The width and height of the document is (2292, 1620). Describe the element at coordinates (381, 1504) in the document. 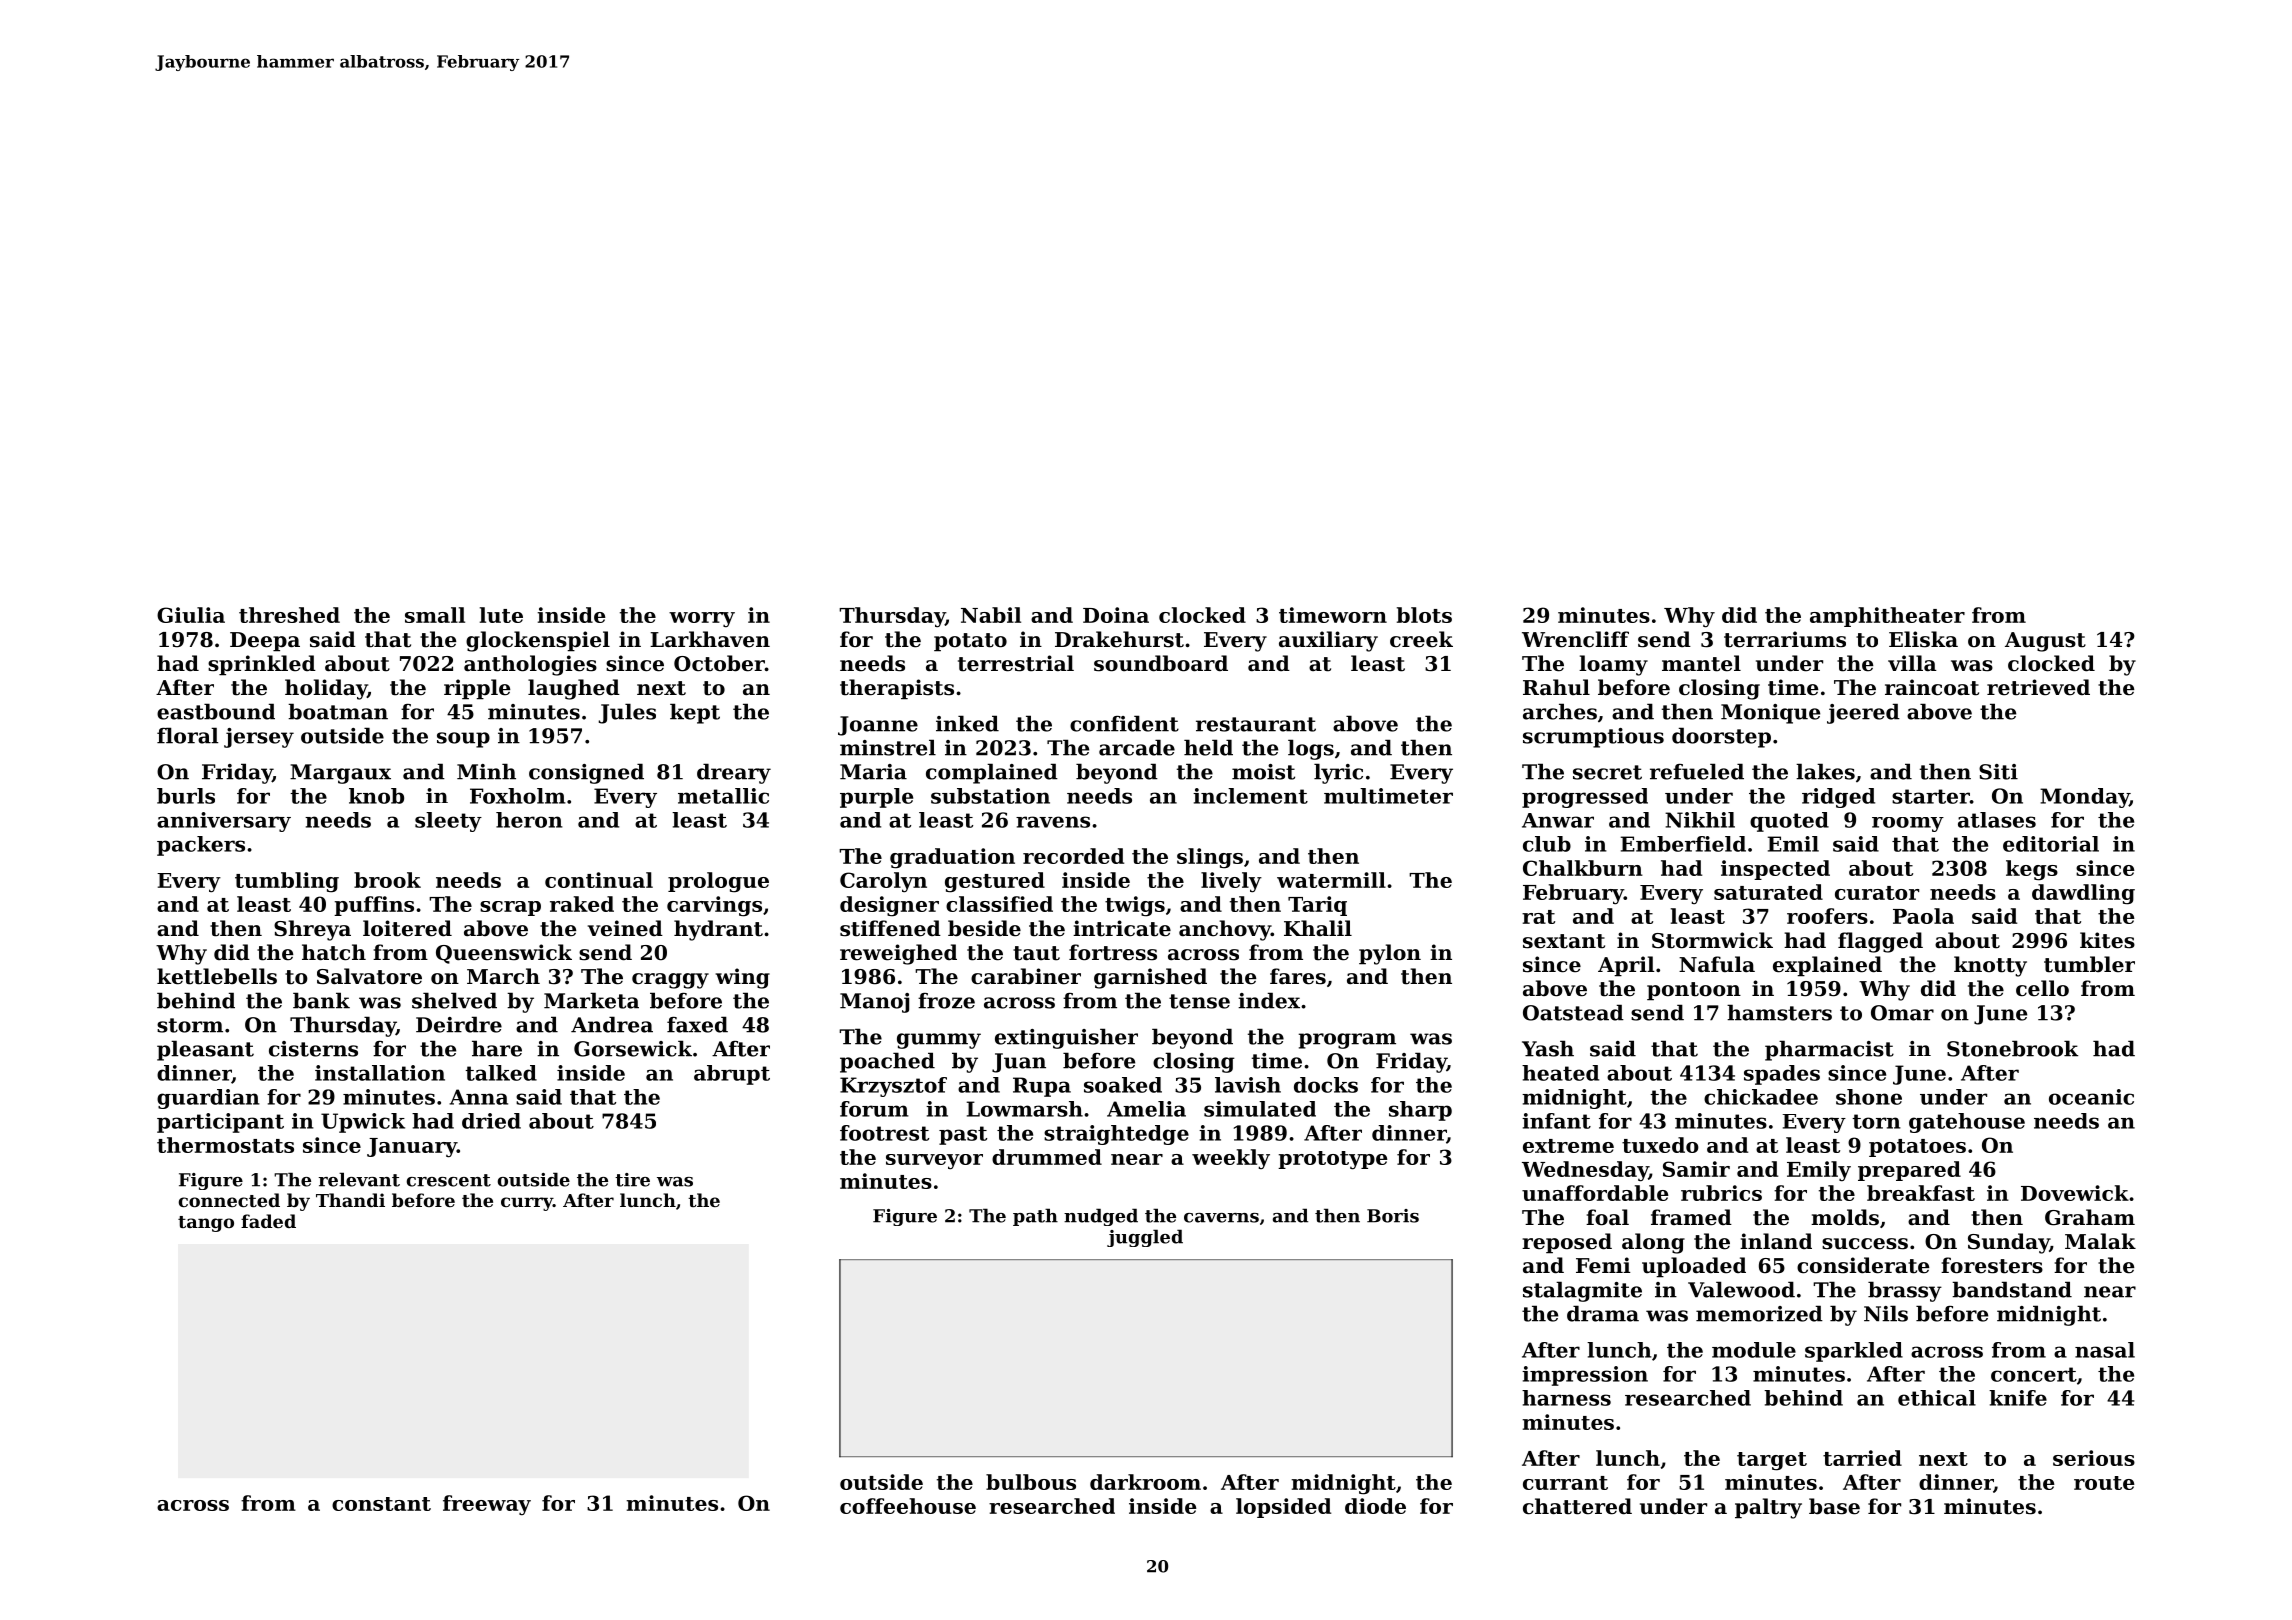

I see `constant` at that location.
